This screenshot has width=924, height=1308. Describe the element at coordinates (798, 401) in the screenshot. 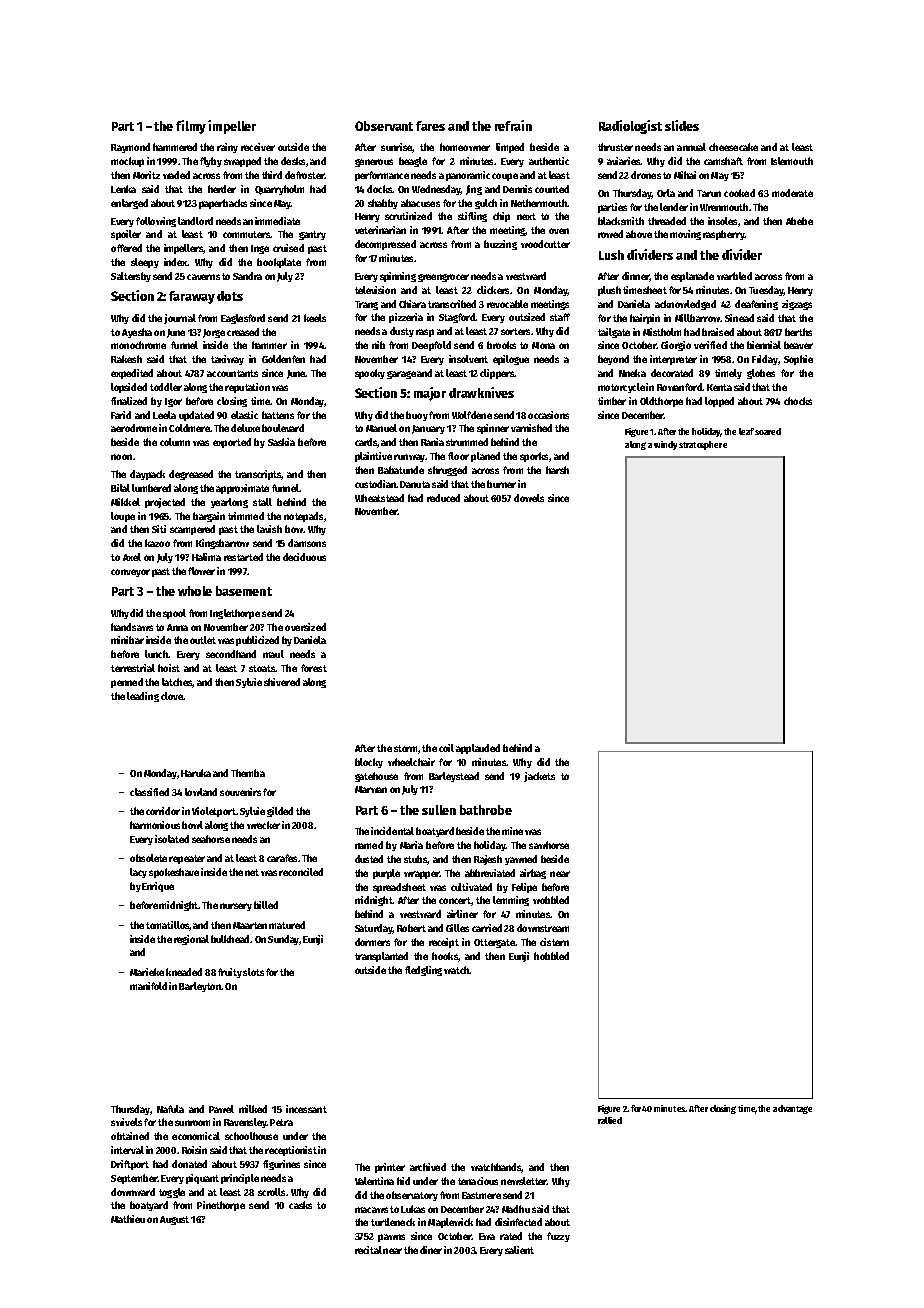

I see `chocks` at that location.
